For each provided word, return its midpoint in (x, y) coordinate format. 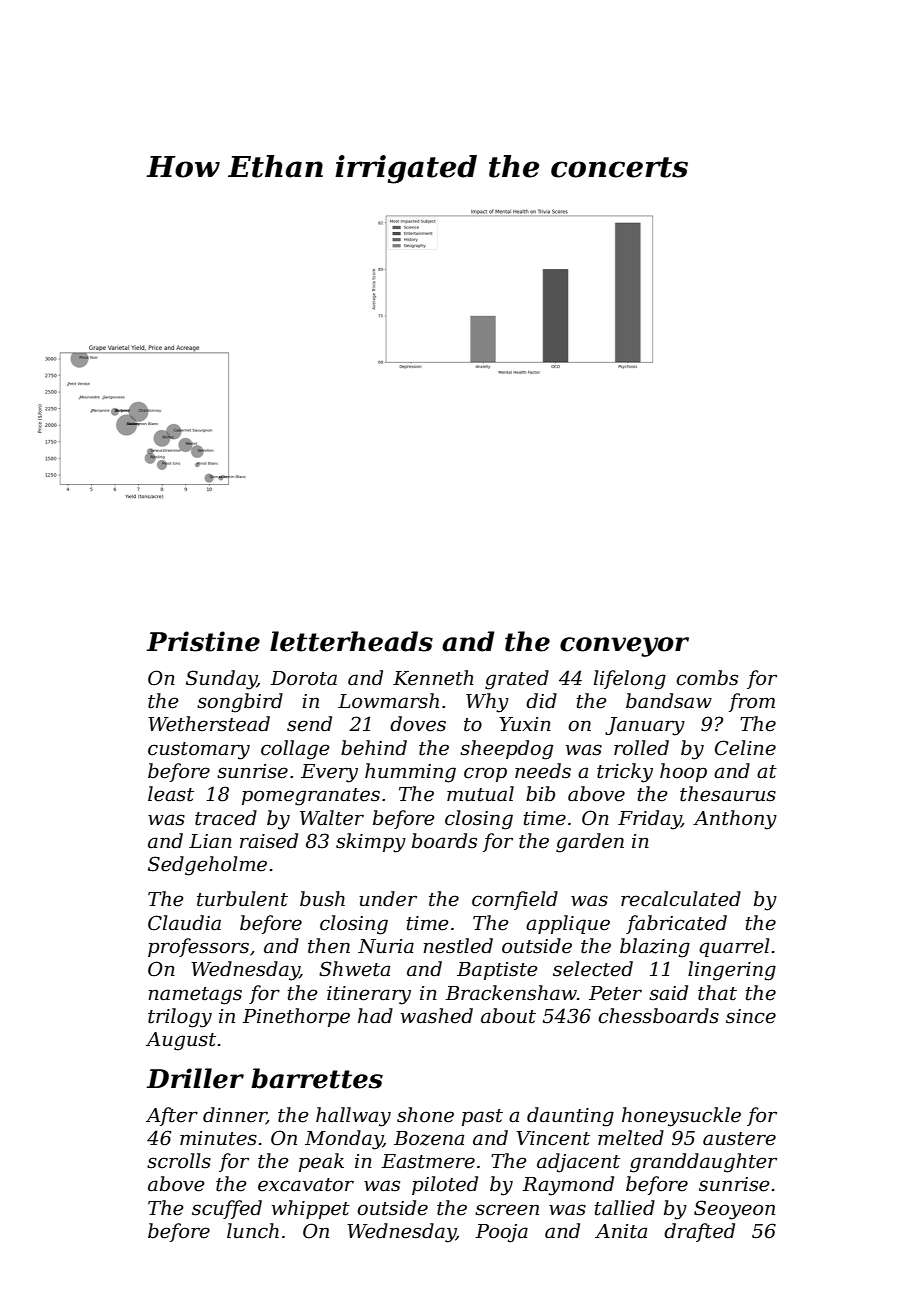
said (668, 993)
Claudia (184, 923)
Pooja (501, 1233)
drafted (699, 1232)
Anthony (735, 820)
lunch (253, 1231)
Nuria (386, 946)
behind (374, 748)
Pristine (203, 641)
